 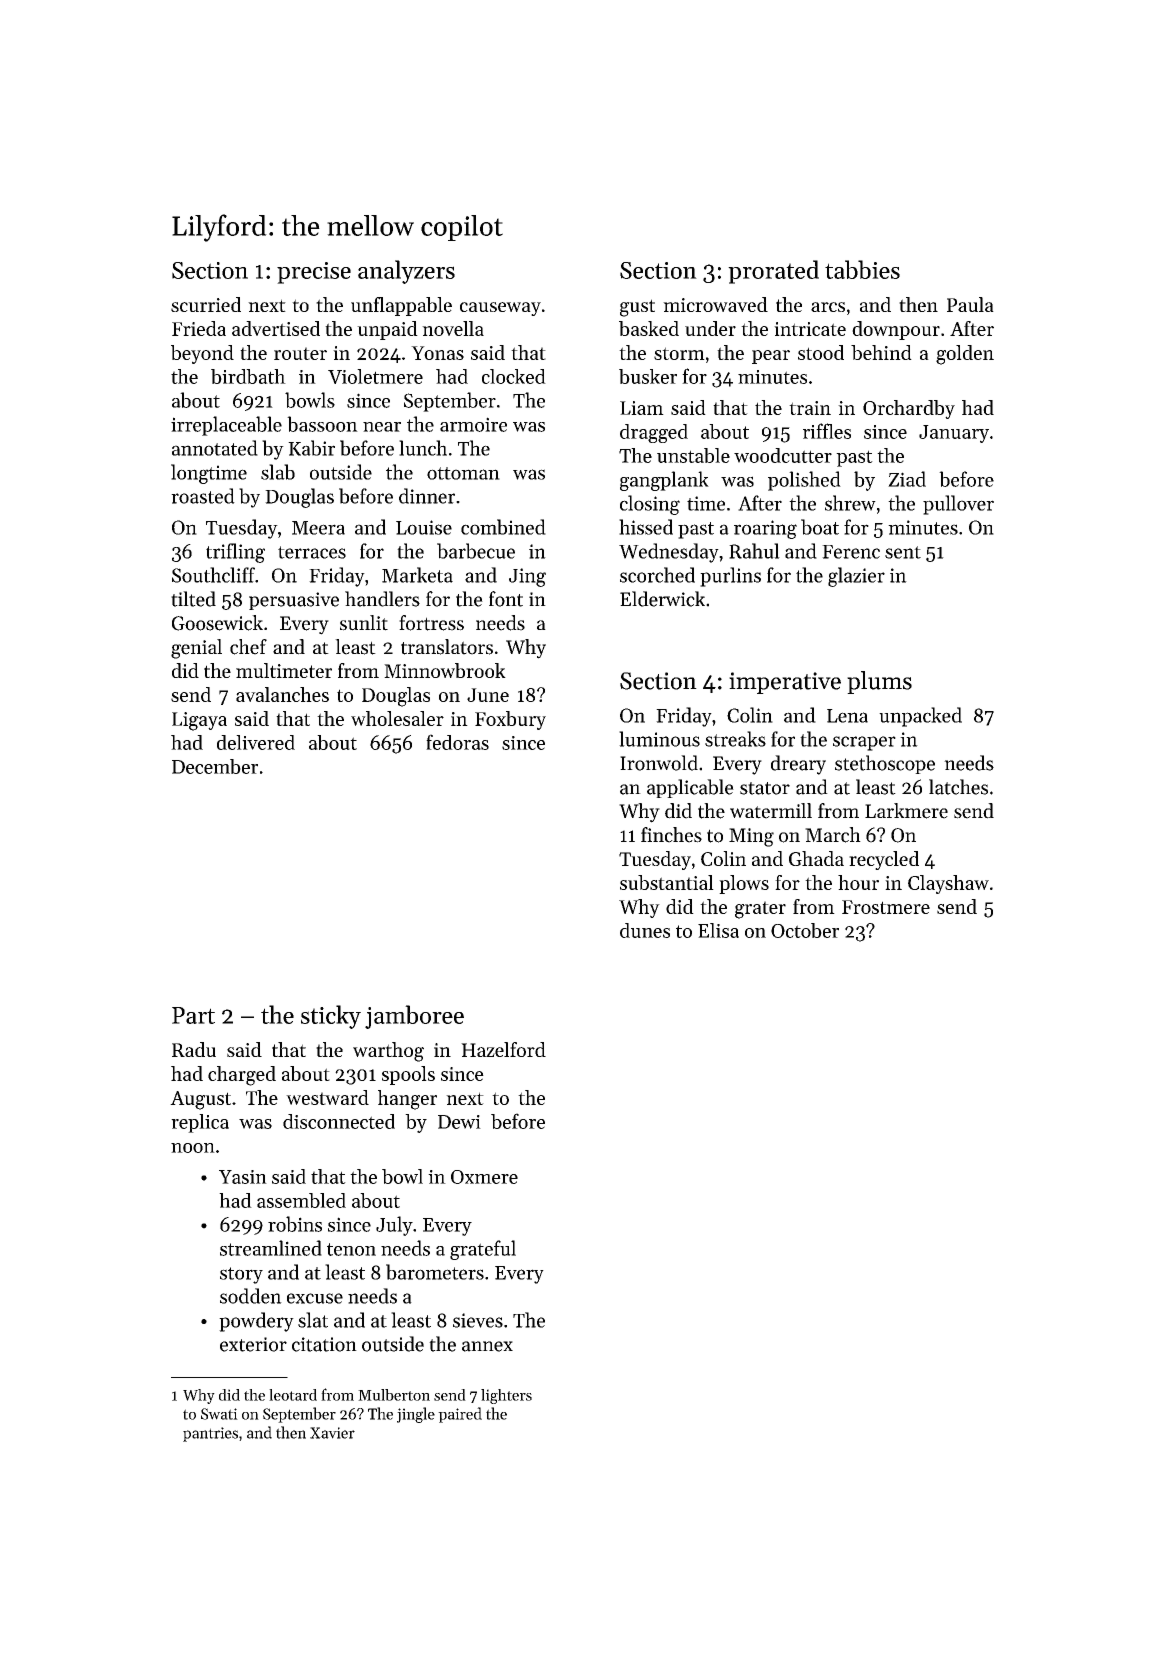 I want to click on October, so click(x=805, y=930).
